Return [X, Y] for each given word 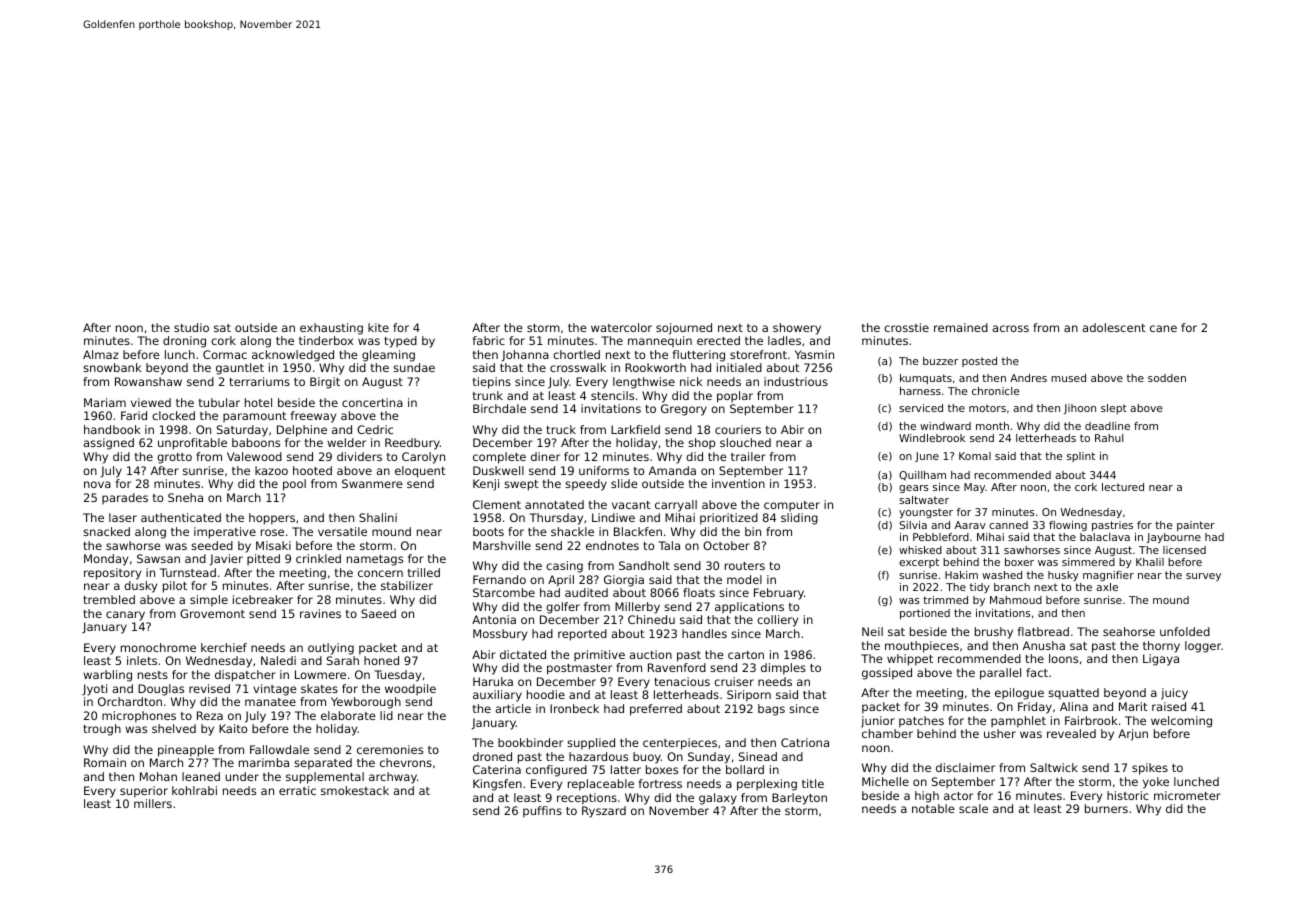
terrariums [259, 381]
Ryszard [604, 812]
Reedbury [412, 444]
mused [1068, 378]
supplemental [325, 778]
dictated [523, 654]
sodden [1167, 378]
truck [561, 429]
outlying [331, 649]
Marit [1133, 706]
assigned [109, 444]
